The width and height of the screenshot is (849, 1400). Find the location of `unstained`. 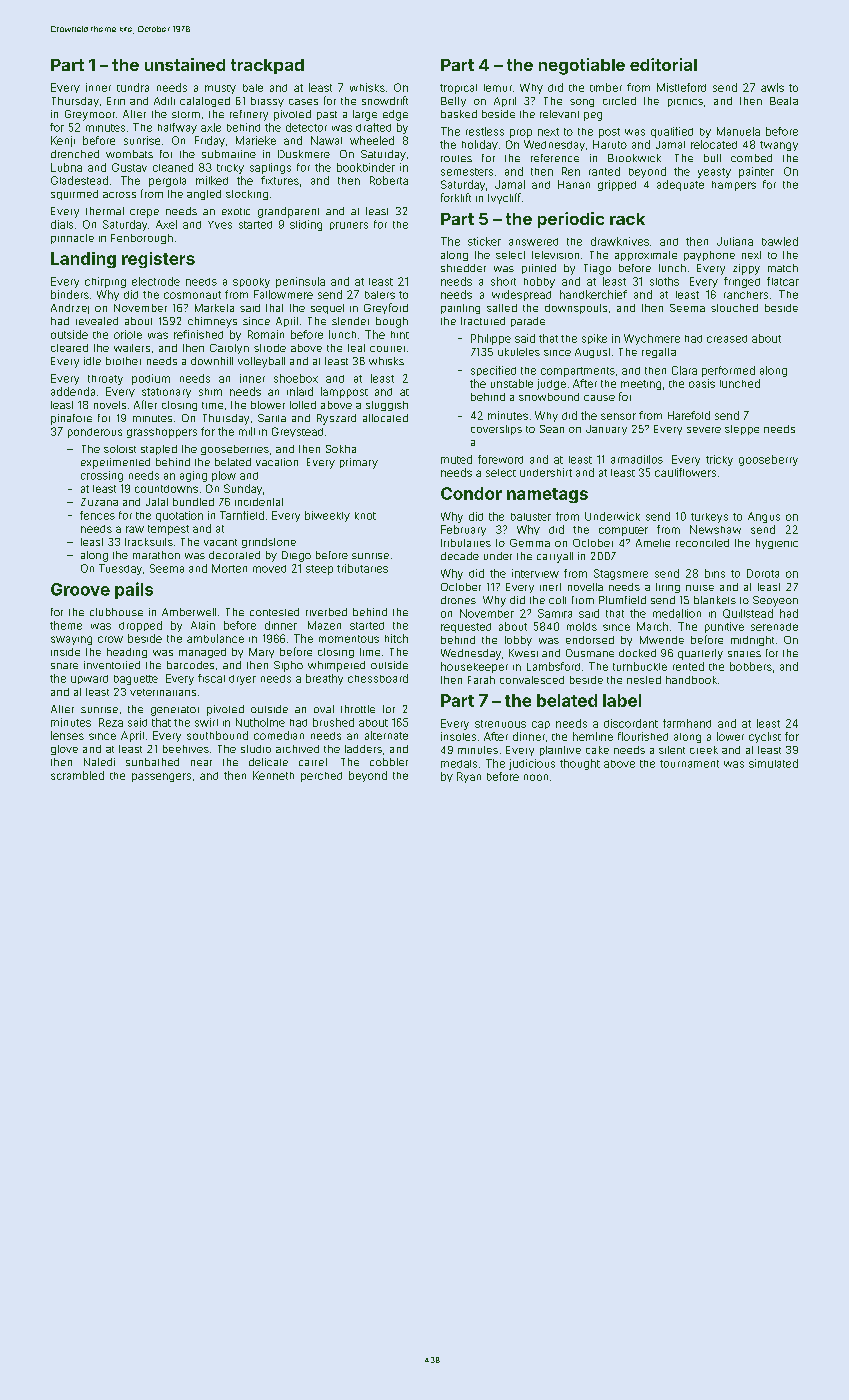

unstained is located at coordinates (185, 64).
